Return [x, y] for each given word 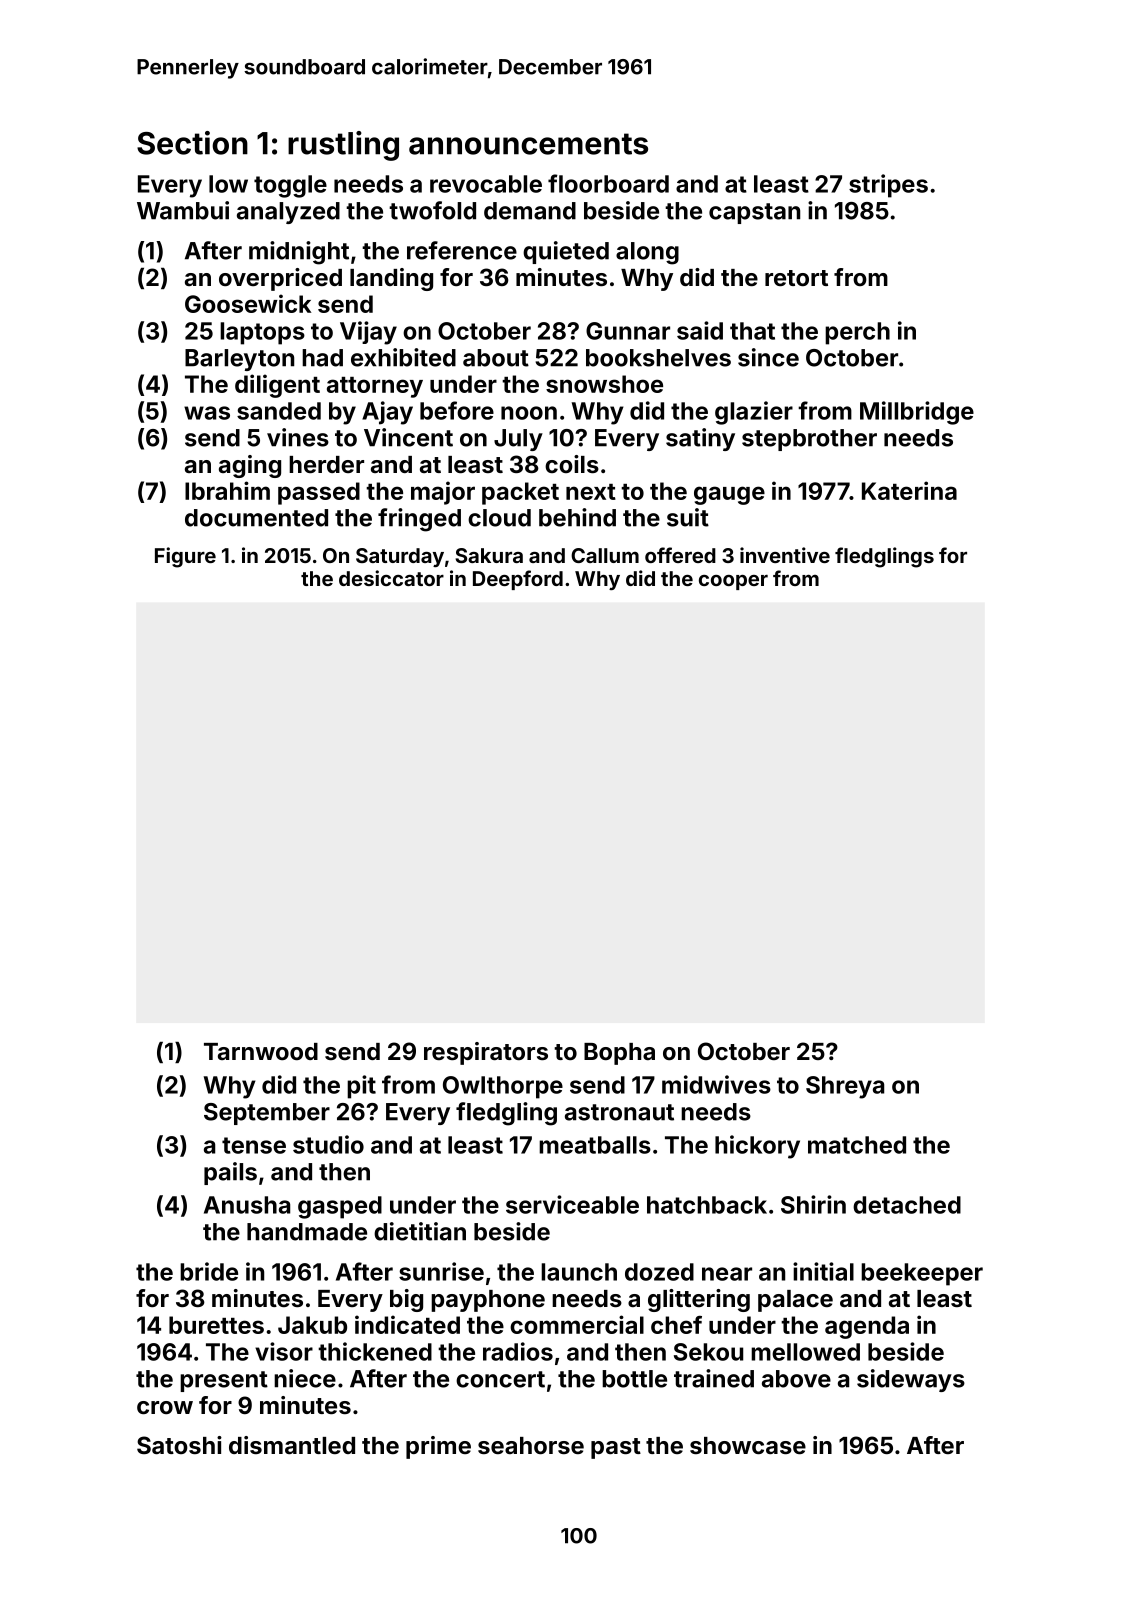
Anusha [247, 1205]
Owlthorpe [503, 1087]
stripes [888, 186]
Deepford [518, 580]
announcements [528, 144]
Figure [185, 557]
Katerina [909, 490]
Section [192, 143]
